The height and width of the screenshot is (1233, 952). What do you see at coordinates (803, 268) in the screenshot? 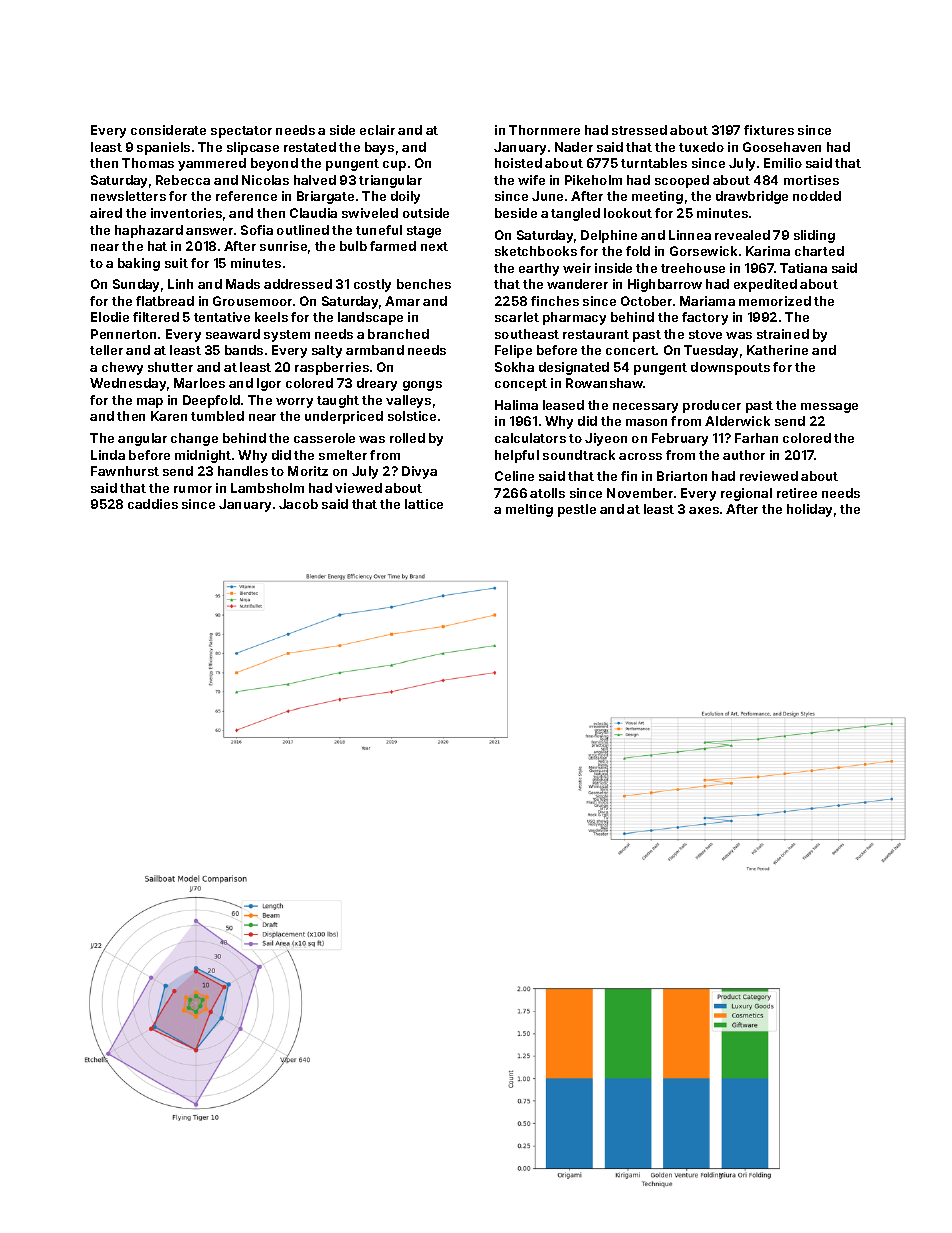
I see `Tatiana` at bounding box center [803, 268].
